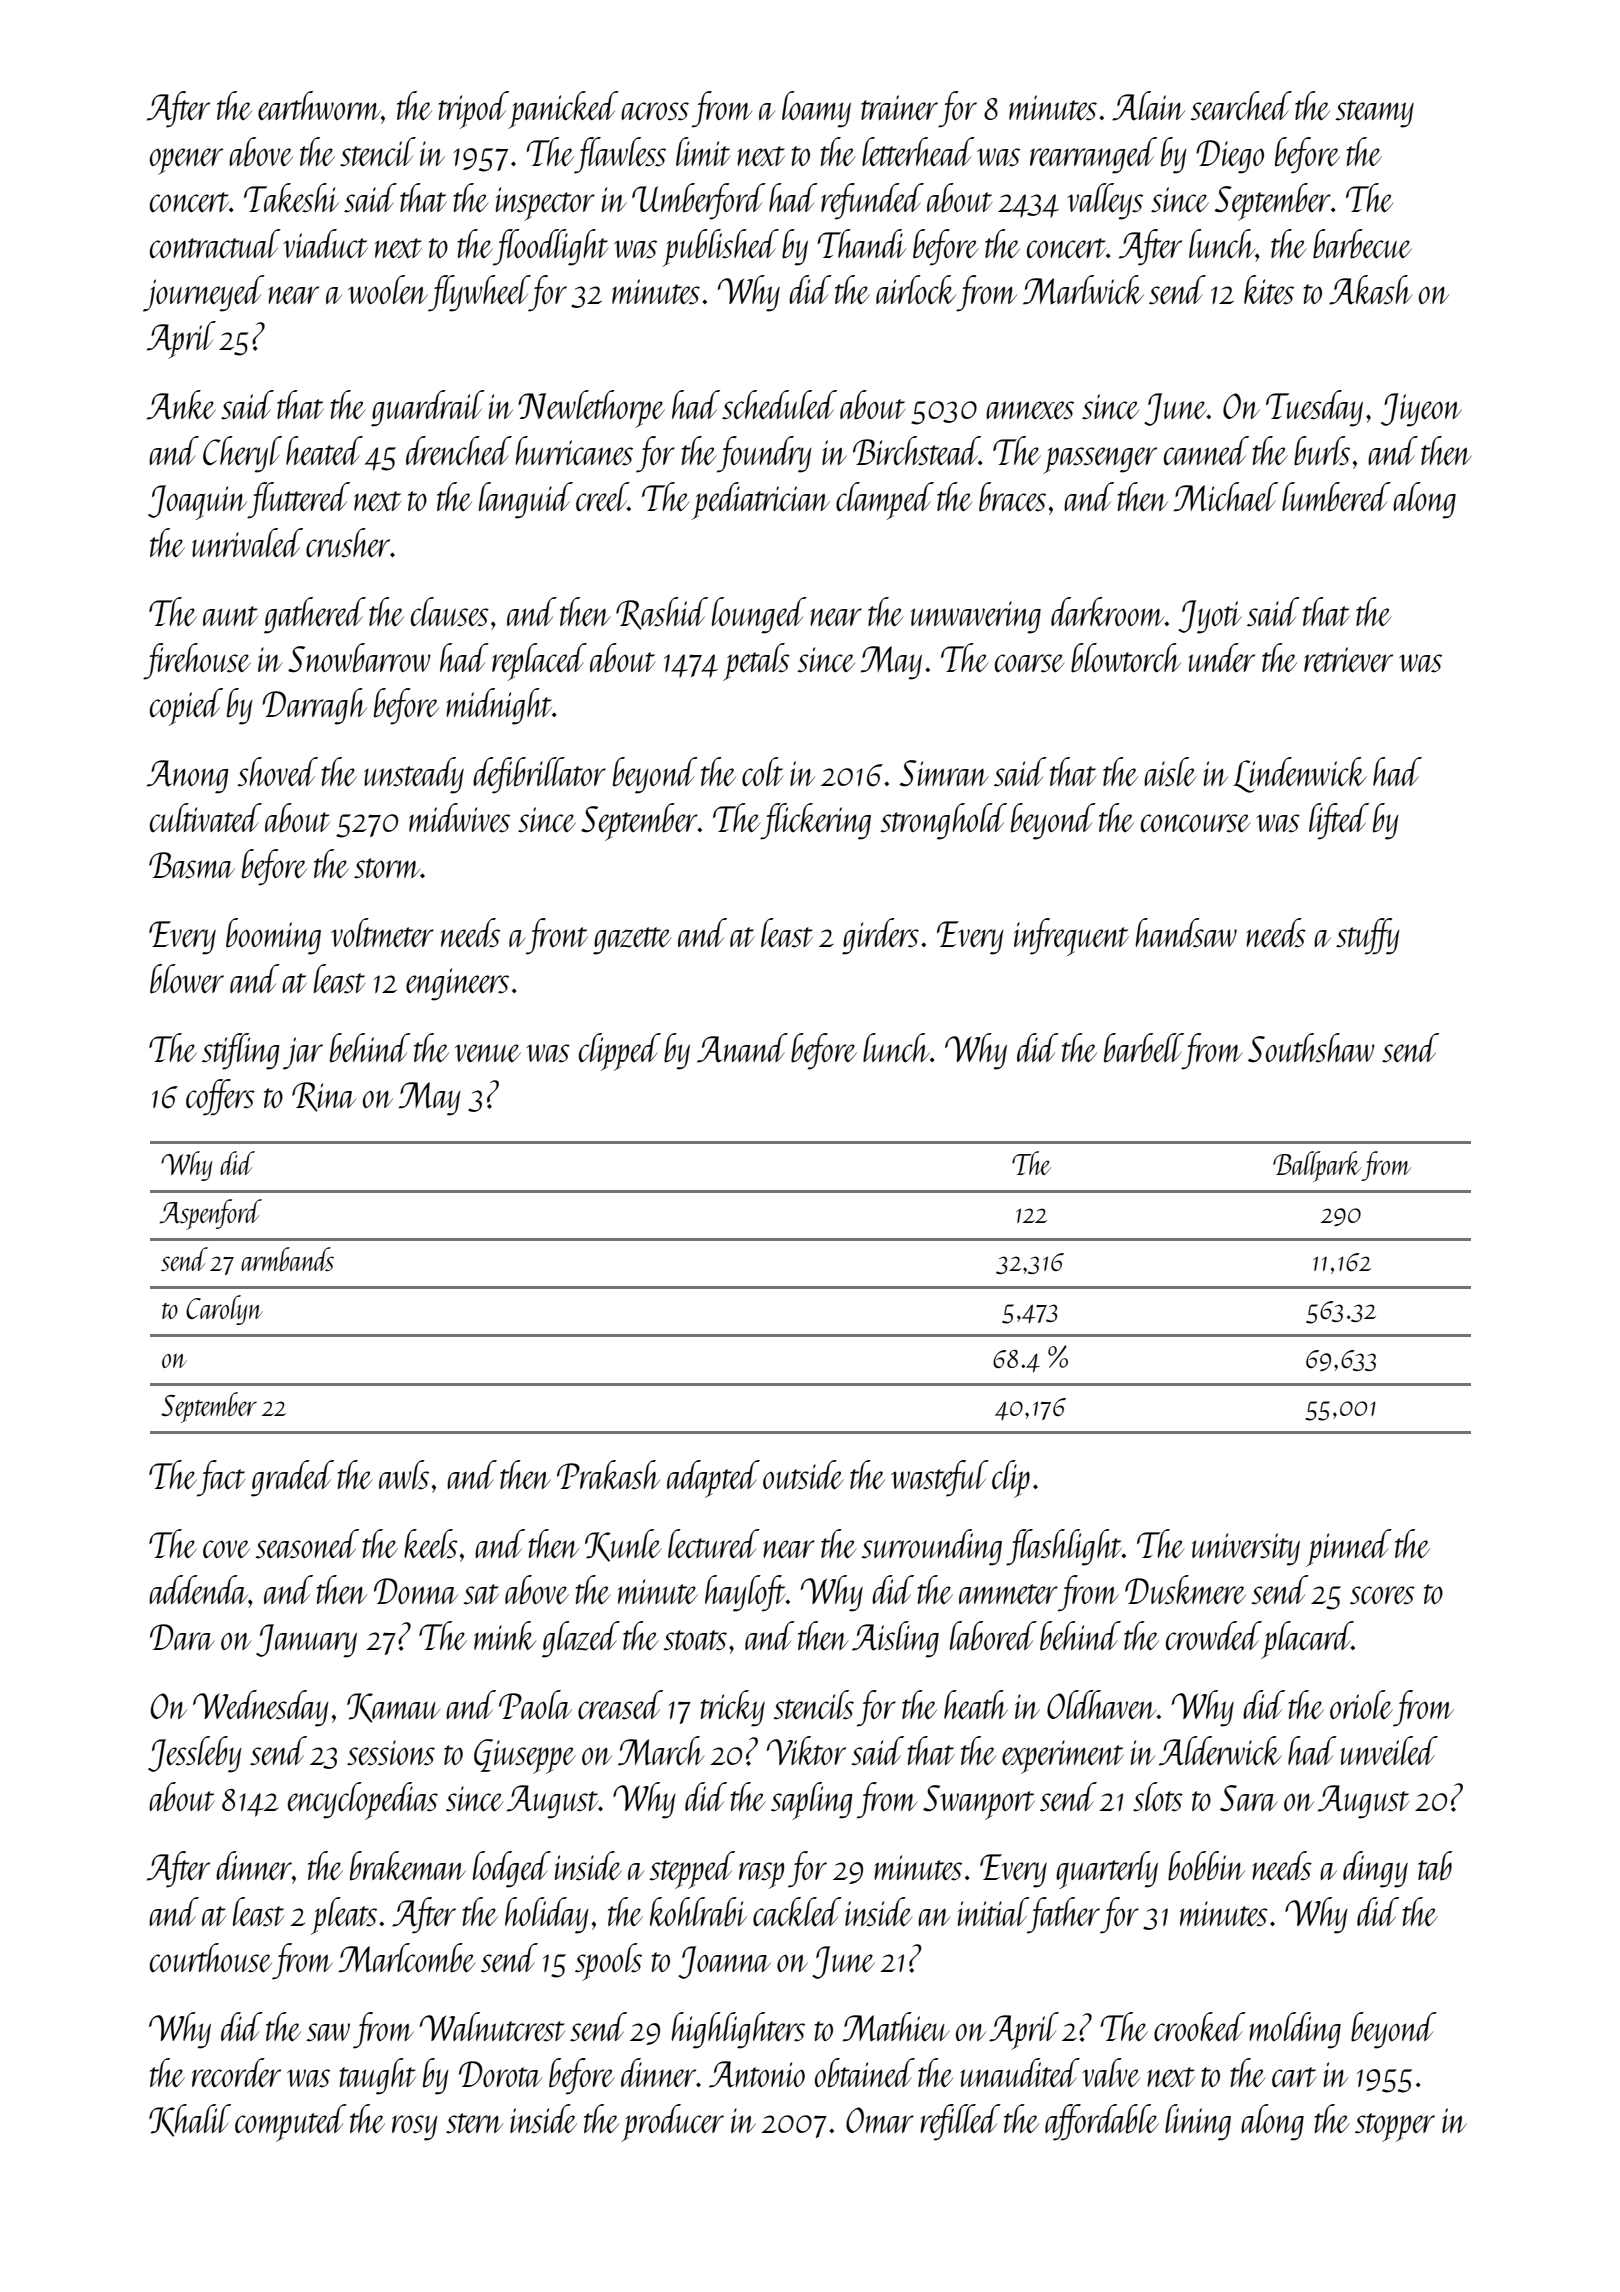  I want to click on Joaquin, so click(197, 502).
